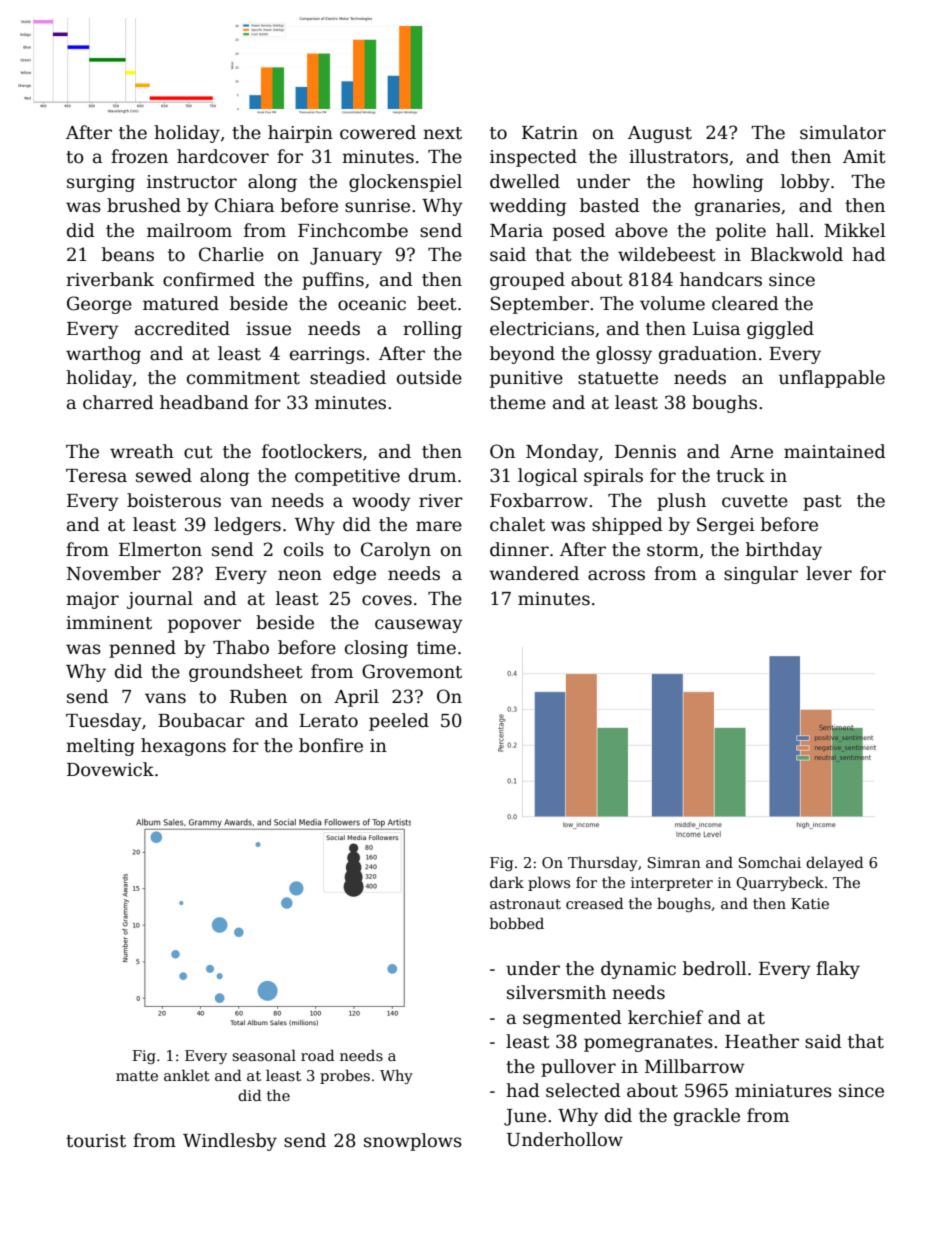  I want to click on miniatures, so click(783, 1091).
